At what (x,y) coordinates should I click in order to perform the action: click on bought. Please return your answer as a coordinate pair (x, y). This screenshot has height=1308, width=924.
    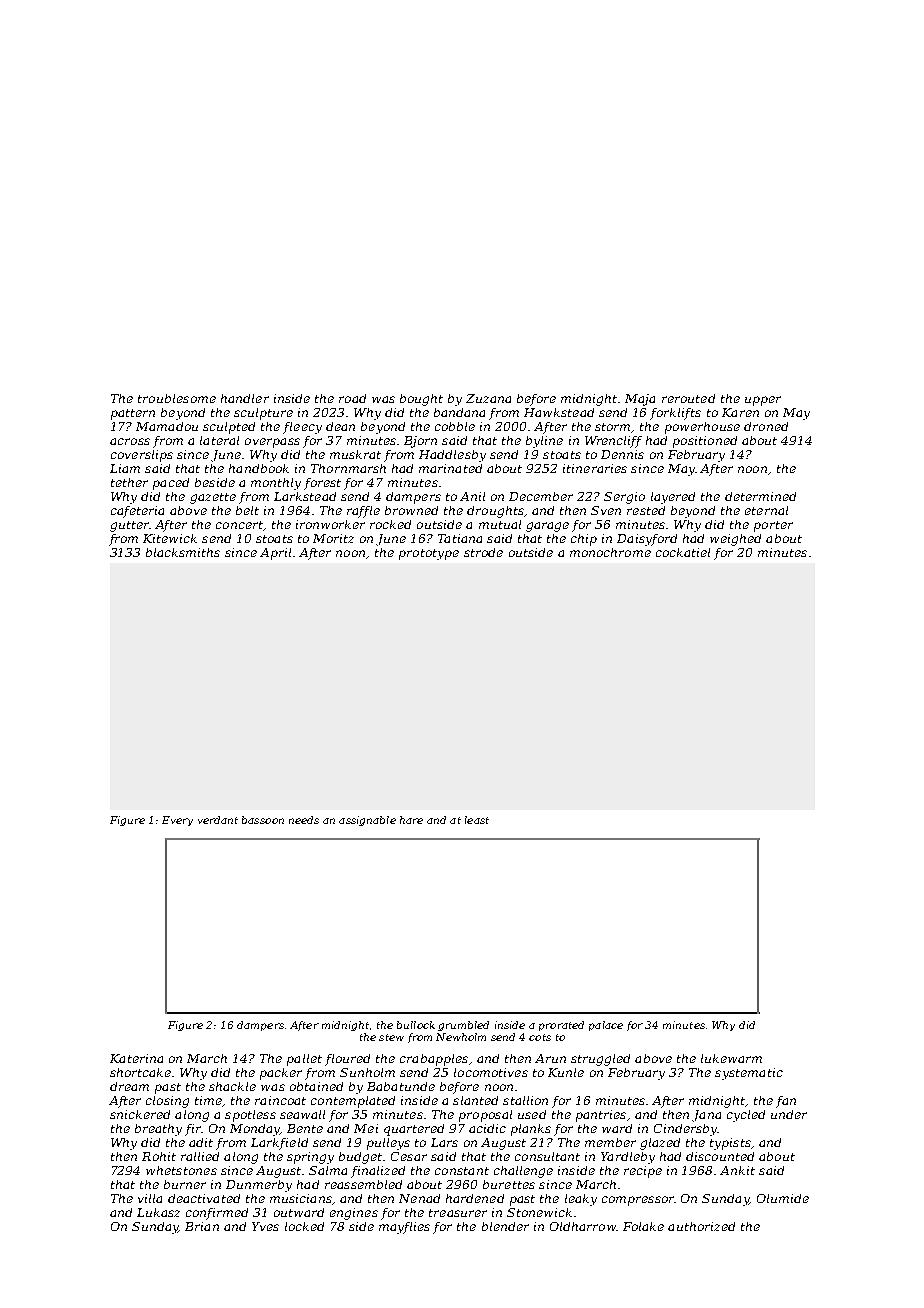
    Looking at the image, I should click on (421, 400).
